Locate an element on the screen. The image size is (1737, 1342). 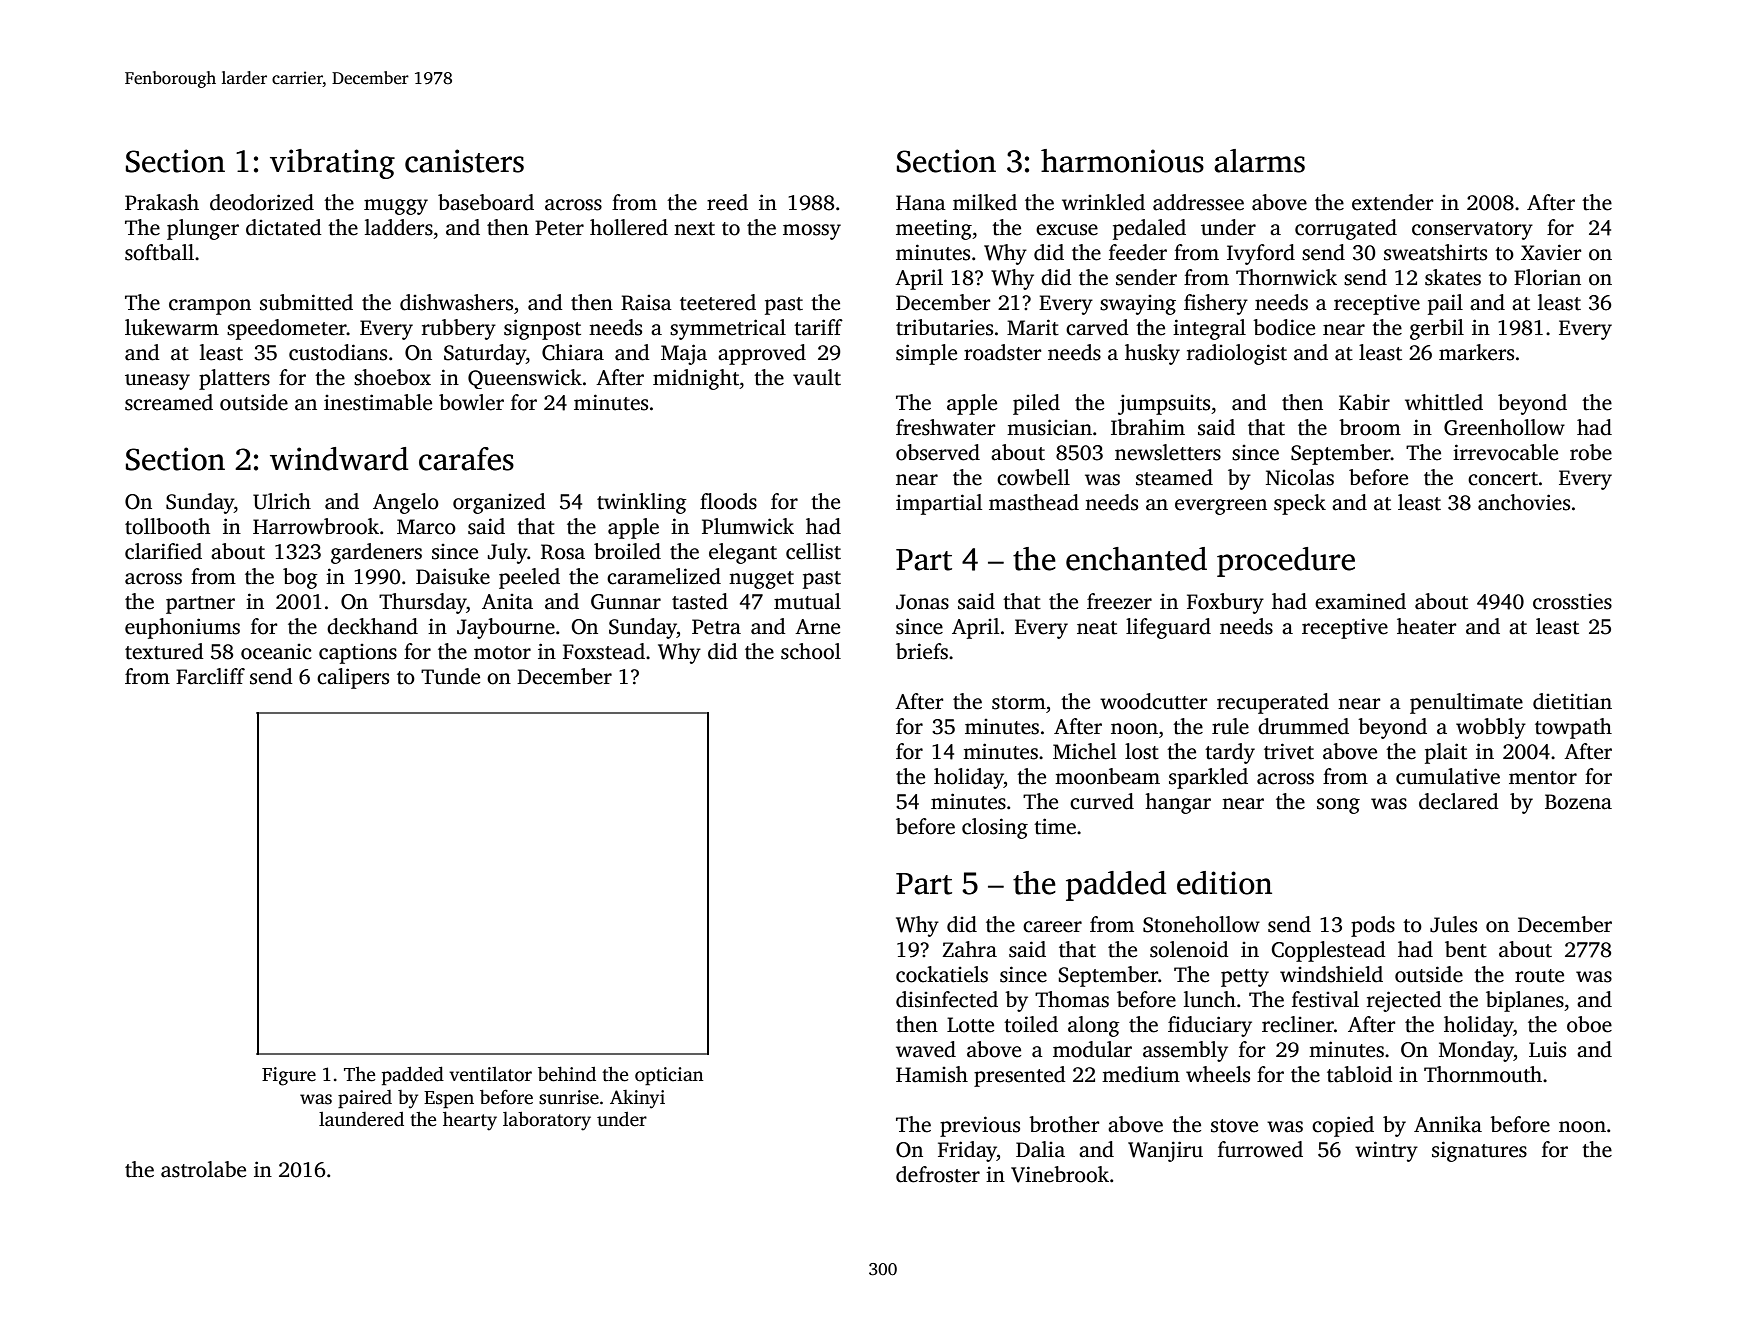
defroster is located at coordinates (938, 1174).
